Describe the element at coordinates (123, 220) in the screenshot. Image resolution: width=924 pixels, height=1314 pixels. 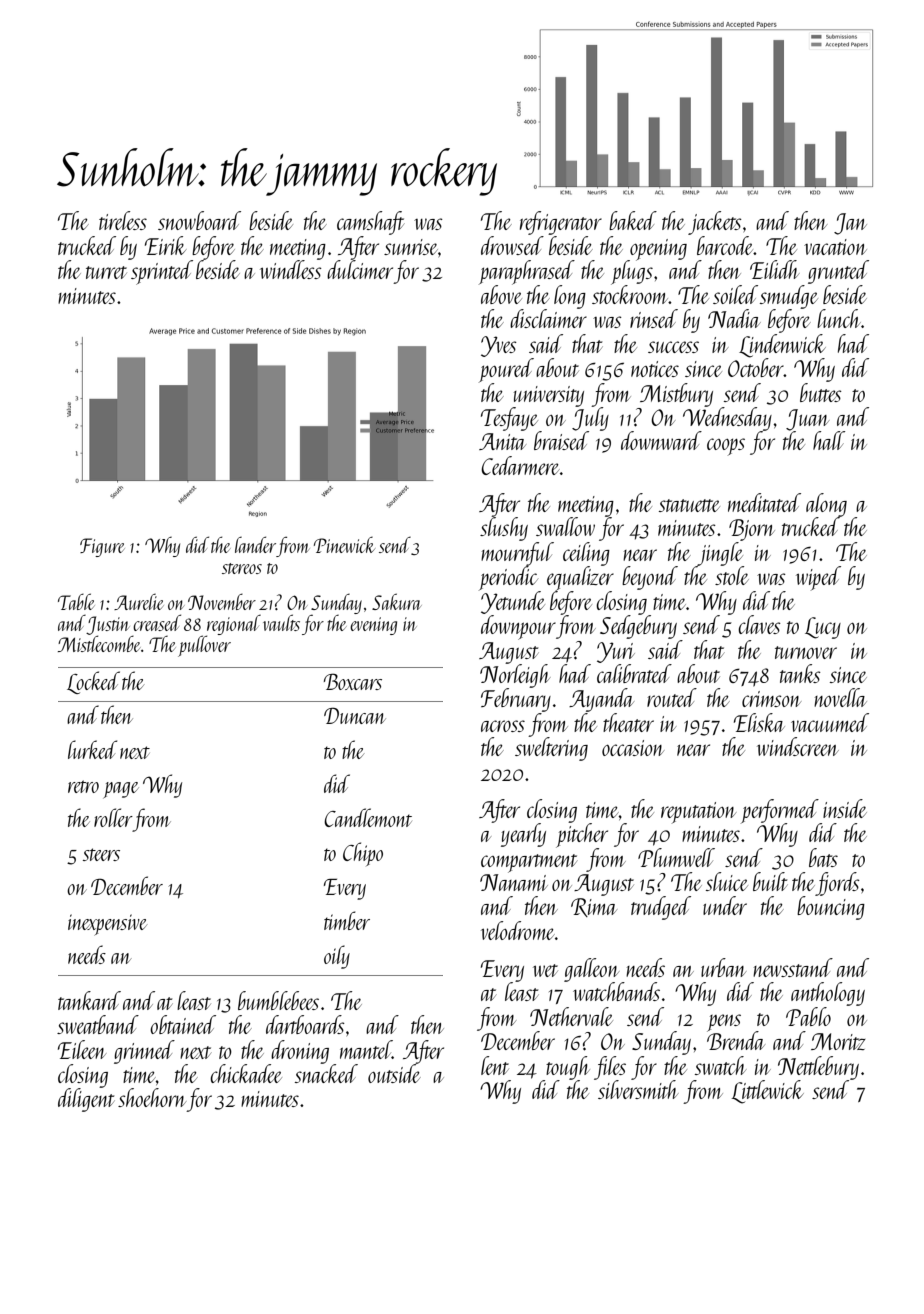
I see `tireless` at that location.
